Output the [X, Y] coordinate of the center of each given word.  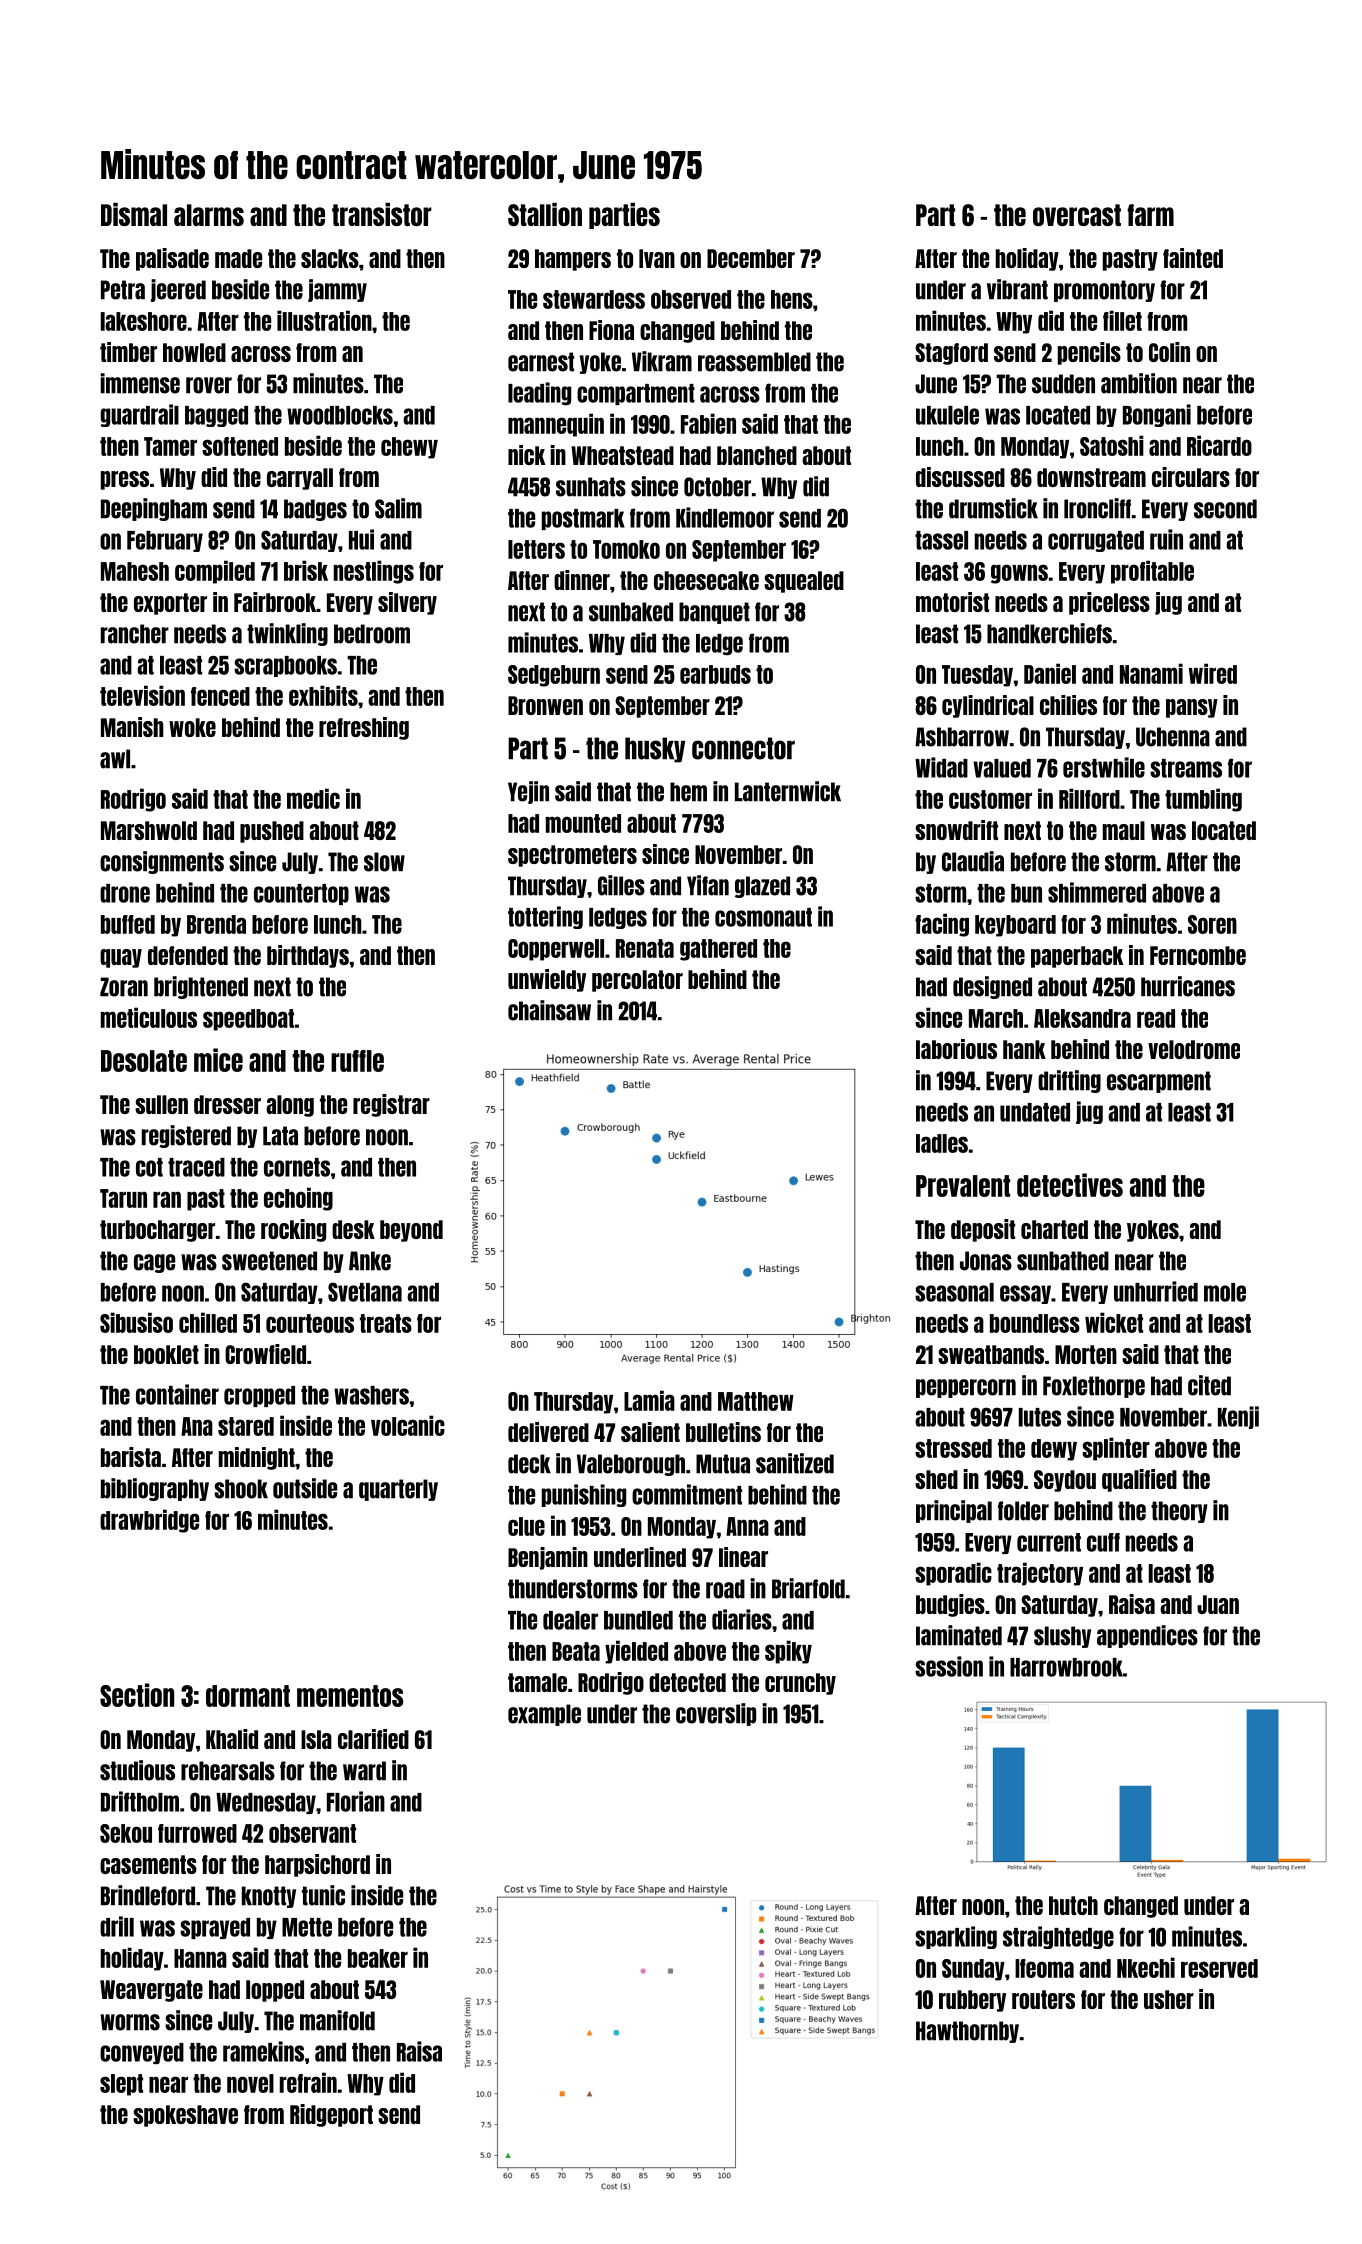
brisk [306, 570]
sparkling [956, 1937]
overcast [1077, 215]
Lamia [649, 1400]
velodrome [1194, 1049]
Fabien [708, 423]
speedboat [248, 1020]
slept [121, 2085]
